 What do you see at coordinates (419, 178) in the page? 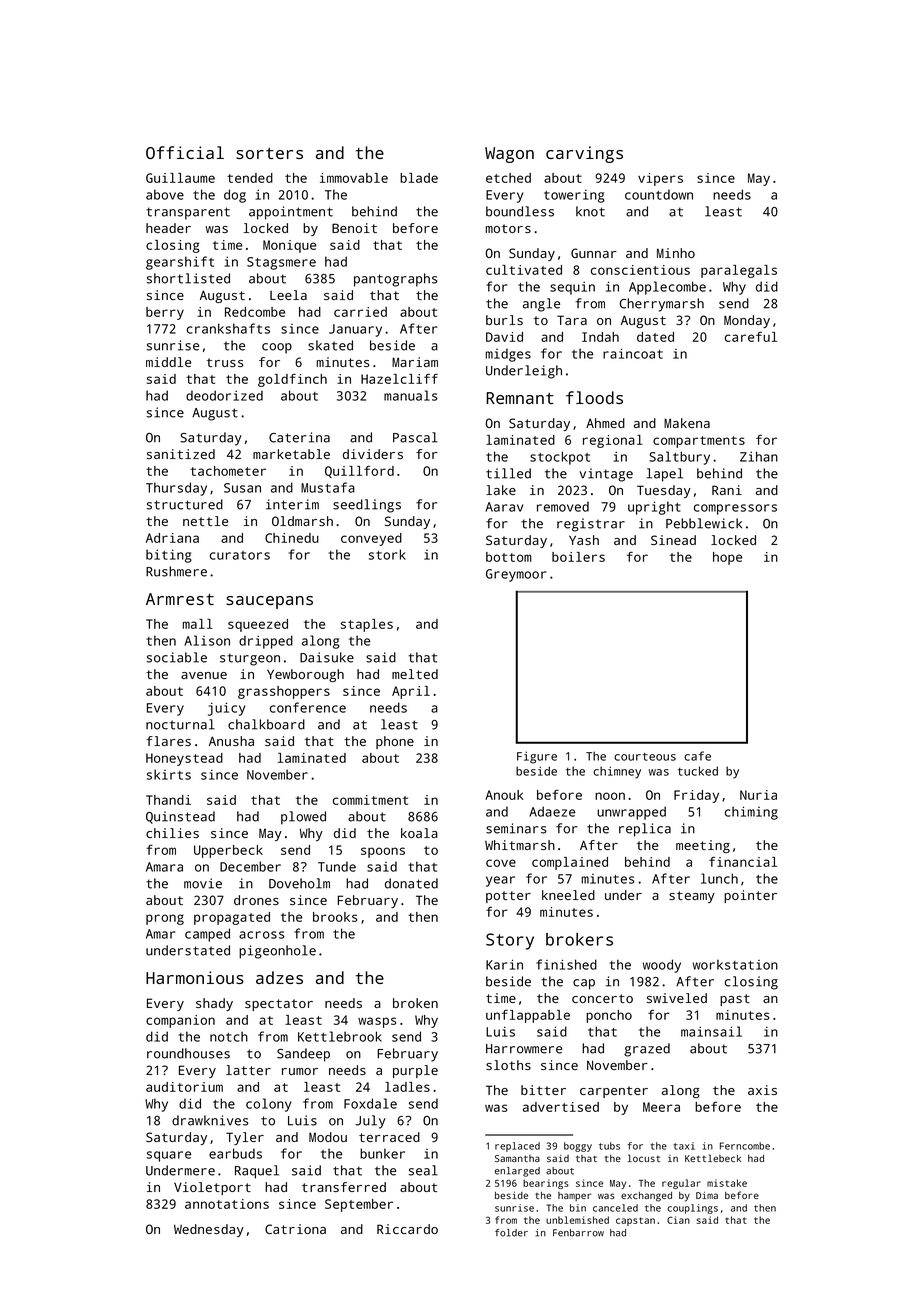
I see `blade` at bounding box center [419, 178].
